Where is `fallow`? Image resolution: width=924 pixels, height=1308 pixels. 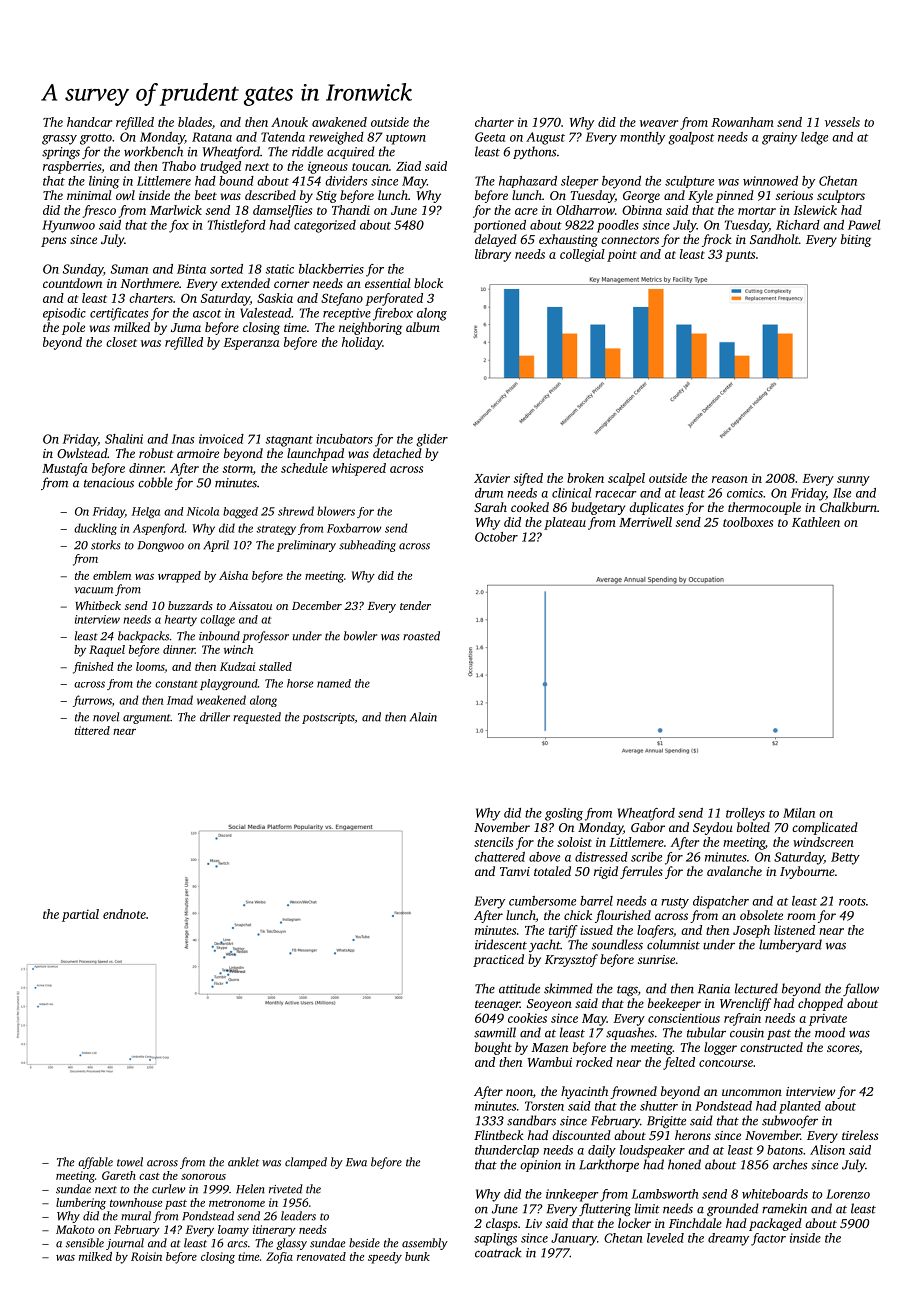
fallow is located at coordinates (861, 989).
